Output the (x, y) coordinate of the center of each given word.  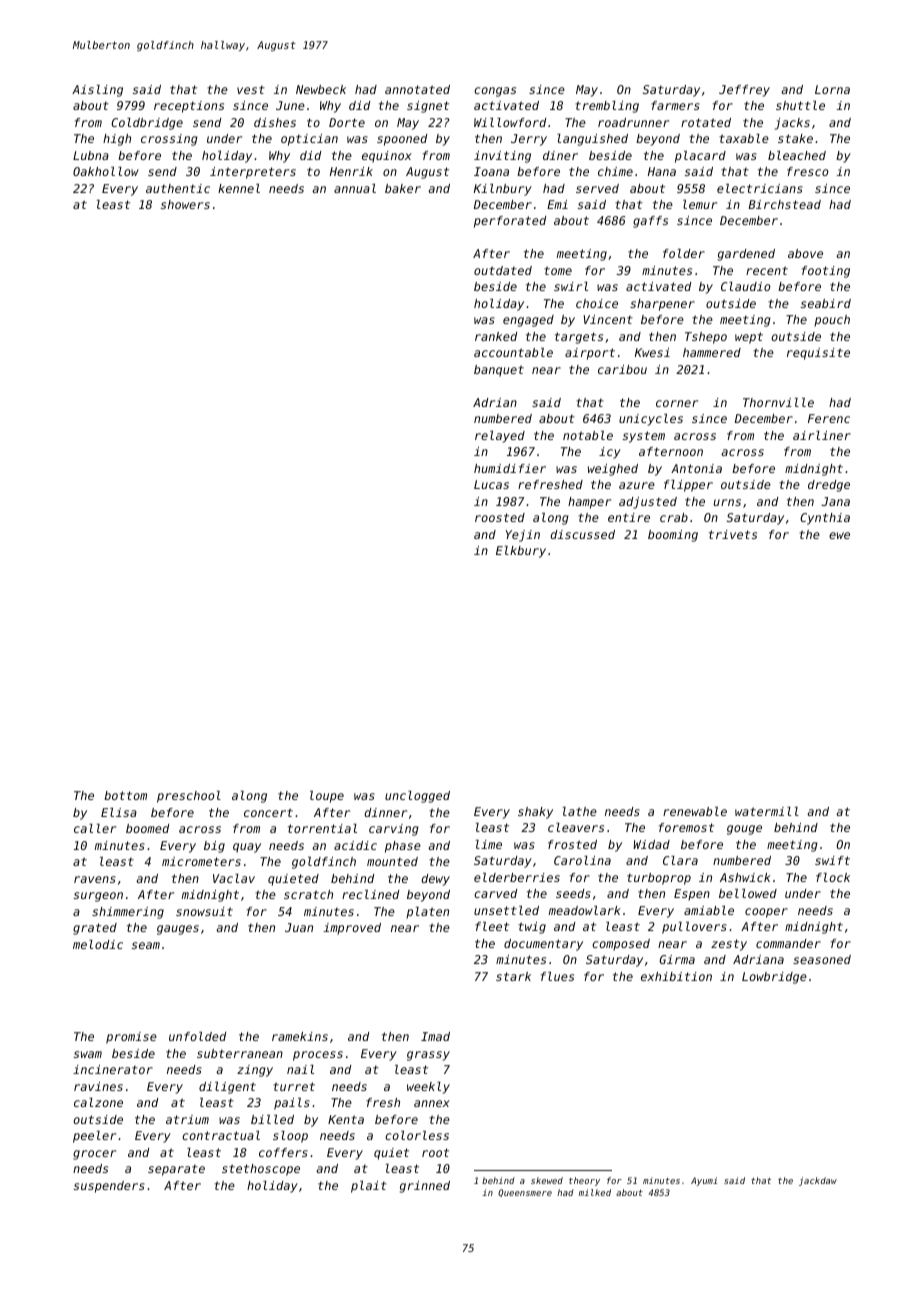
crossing (169, 140)
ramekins (300, 1036)
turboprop (659, 879)
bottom (125, 795)
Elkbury (521, 552)
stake (795, 138)
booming (673, 536)
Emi (557, 204)
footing (826, 272)
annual (355, 188)
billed (272, 1119)
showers (185, 204)
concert (268, 812)
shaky (535, 813)
